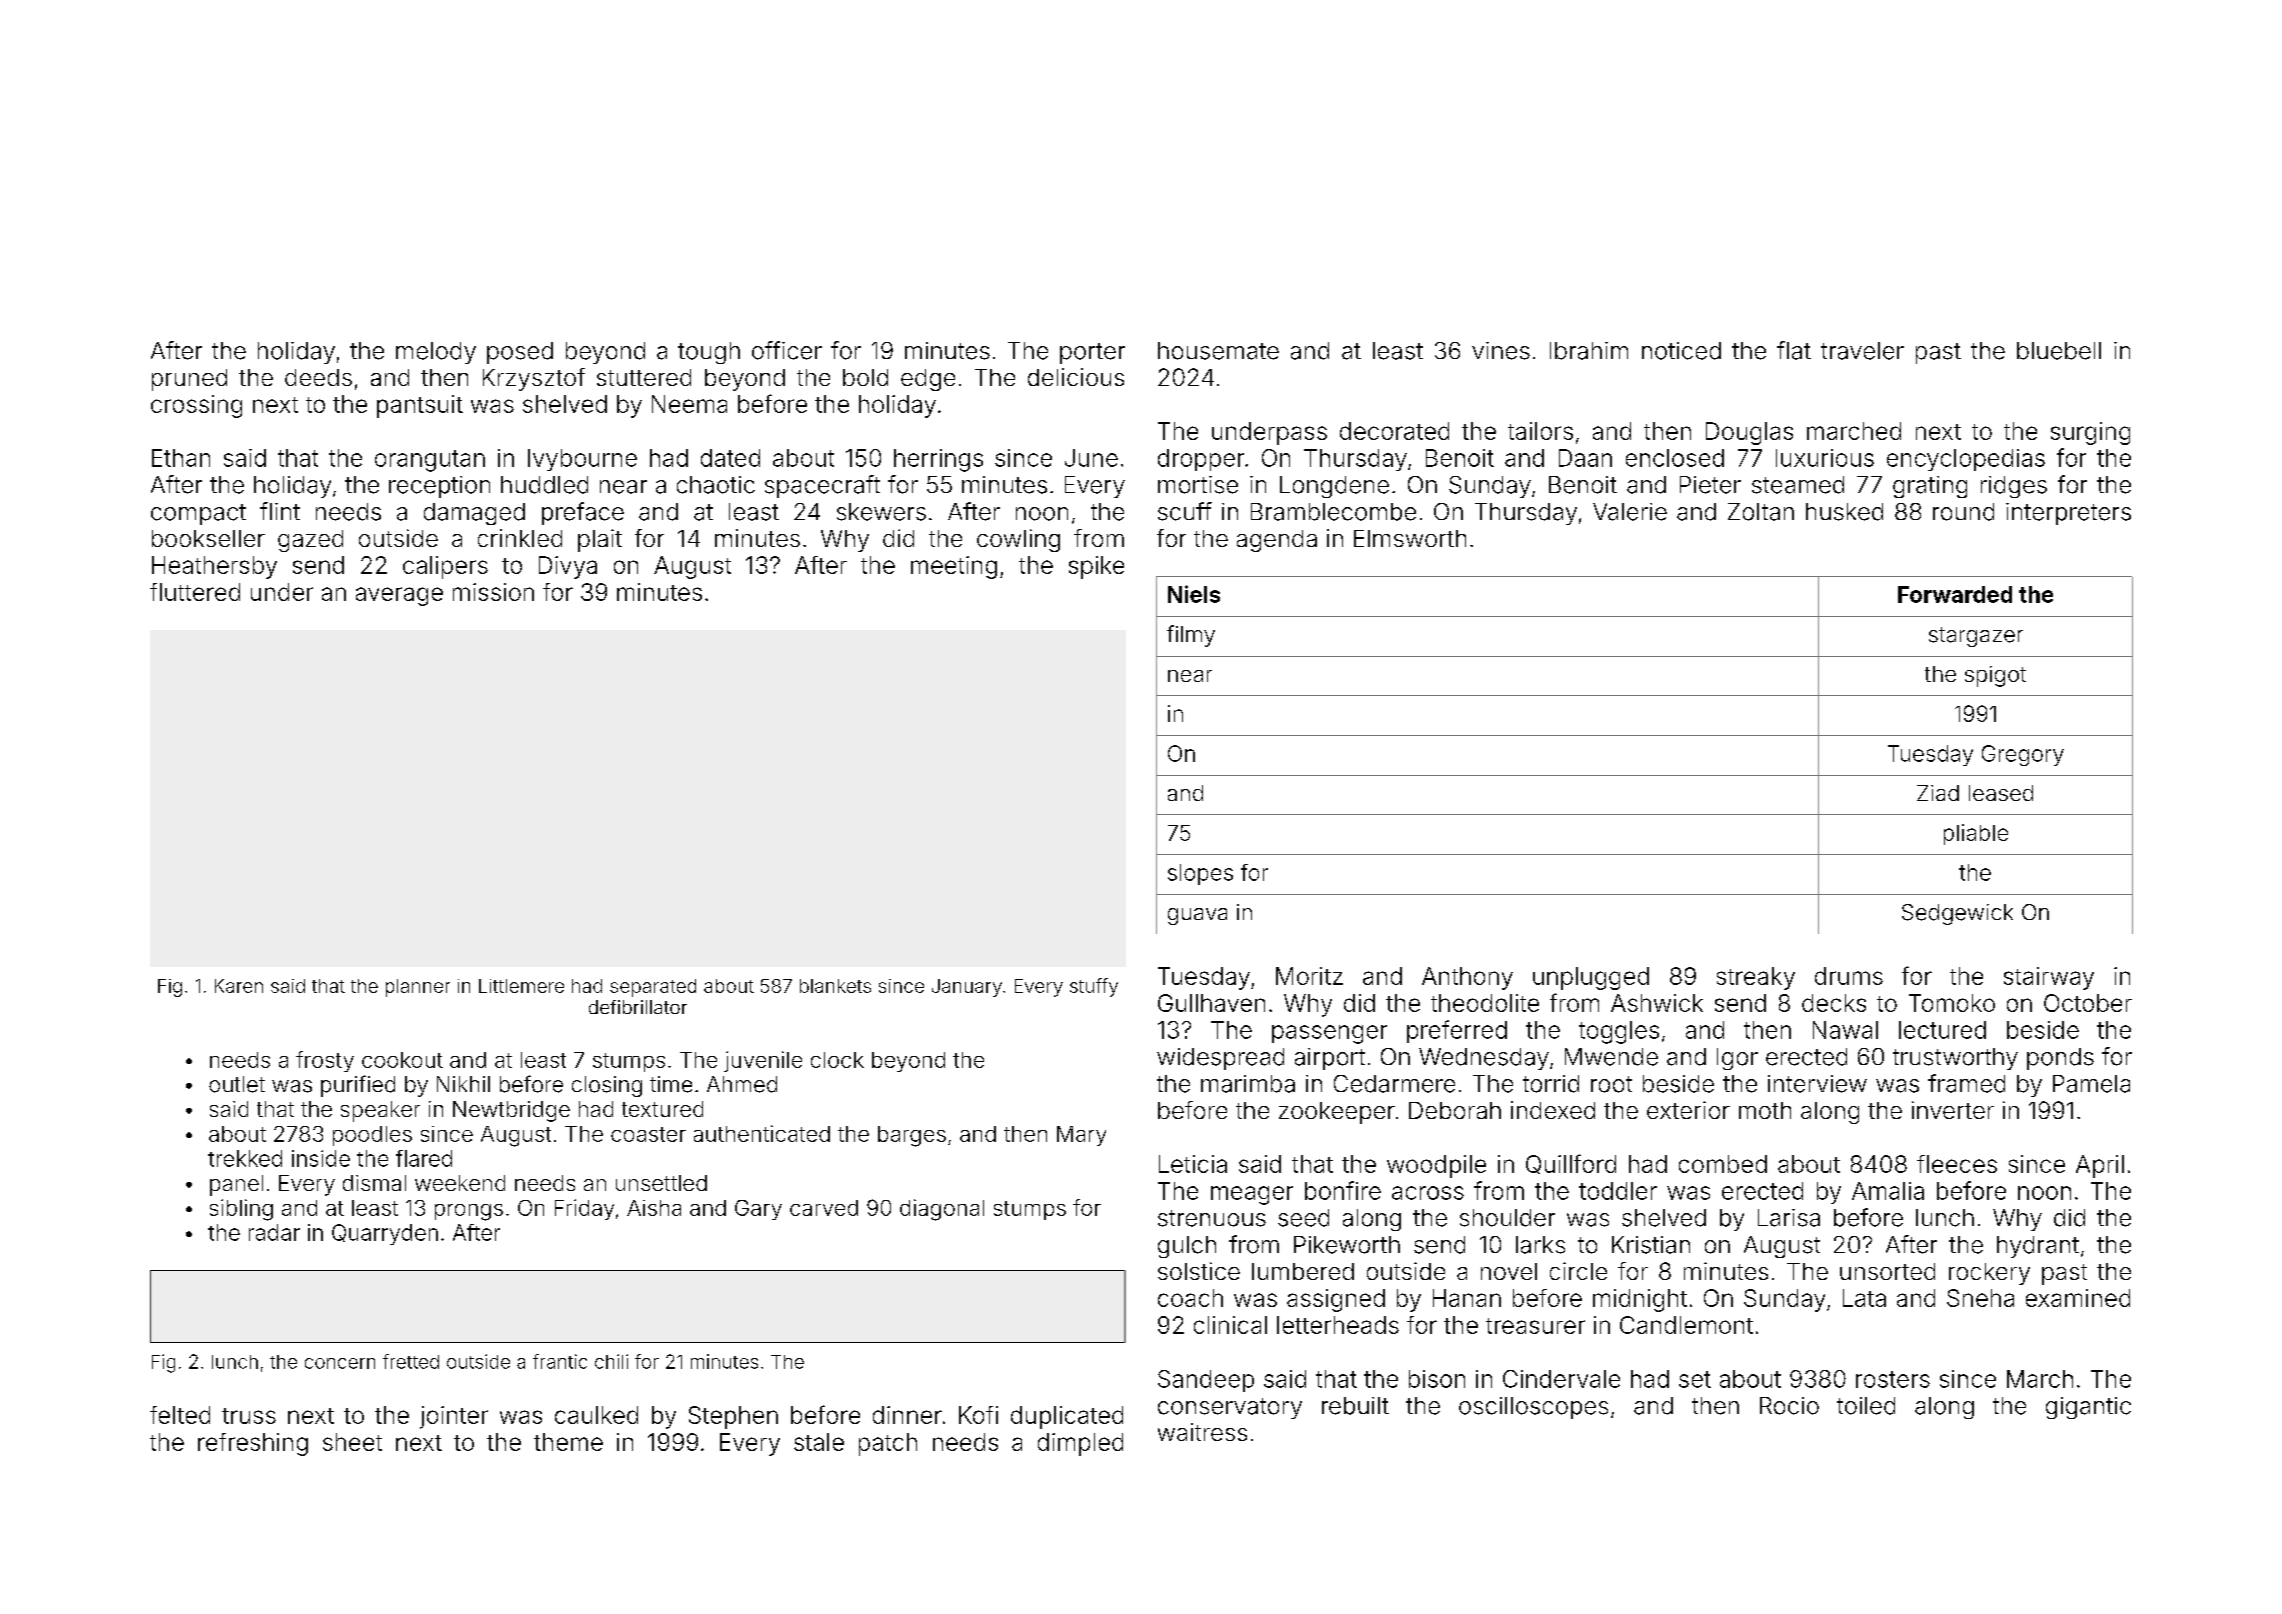  Describe the element at coordinates (1200, 874) in the image. I see `slopes` at that location.
